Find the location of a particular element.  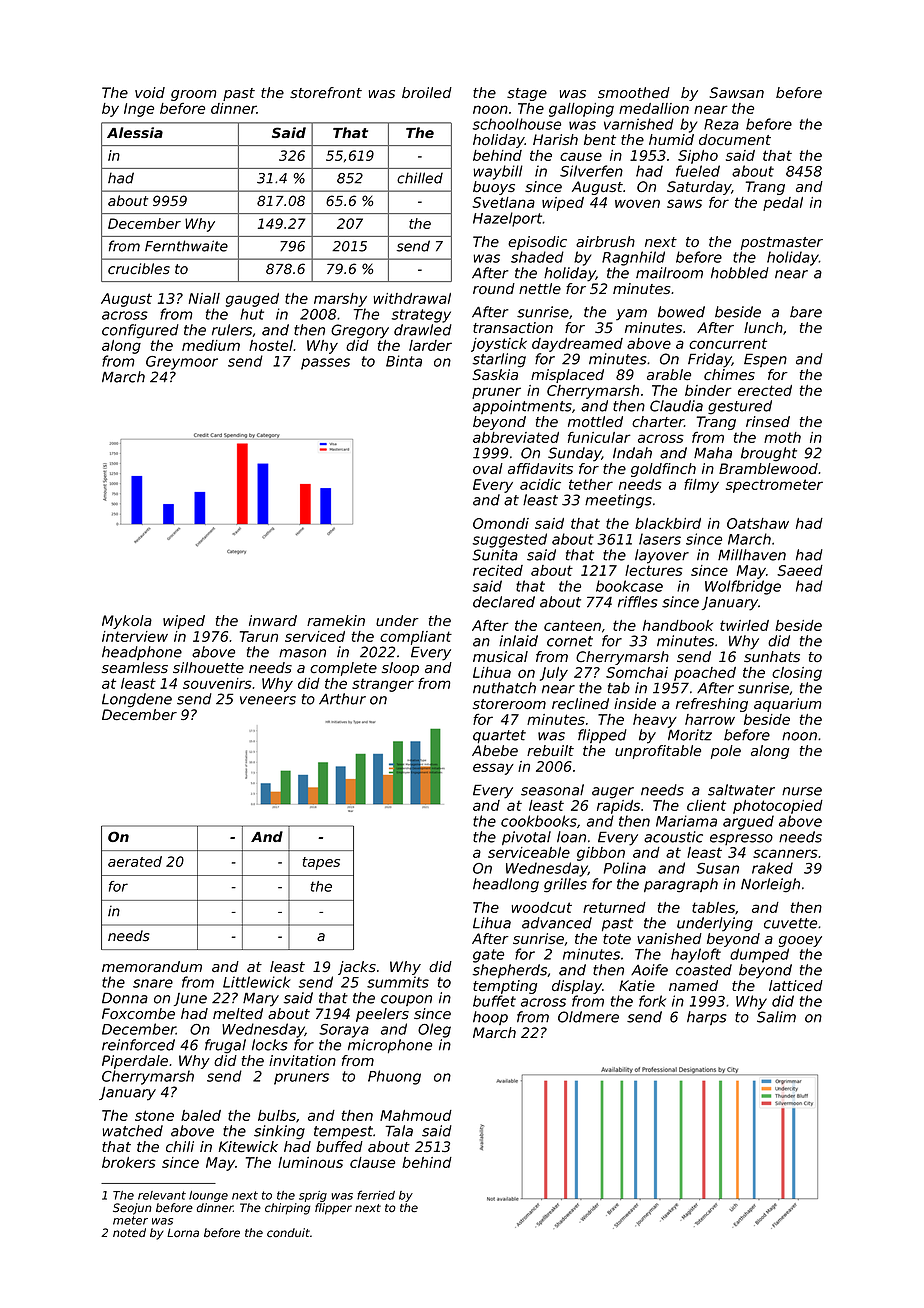

broiled is located at coordinates (427, 92).
